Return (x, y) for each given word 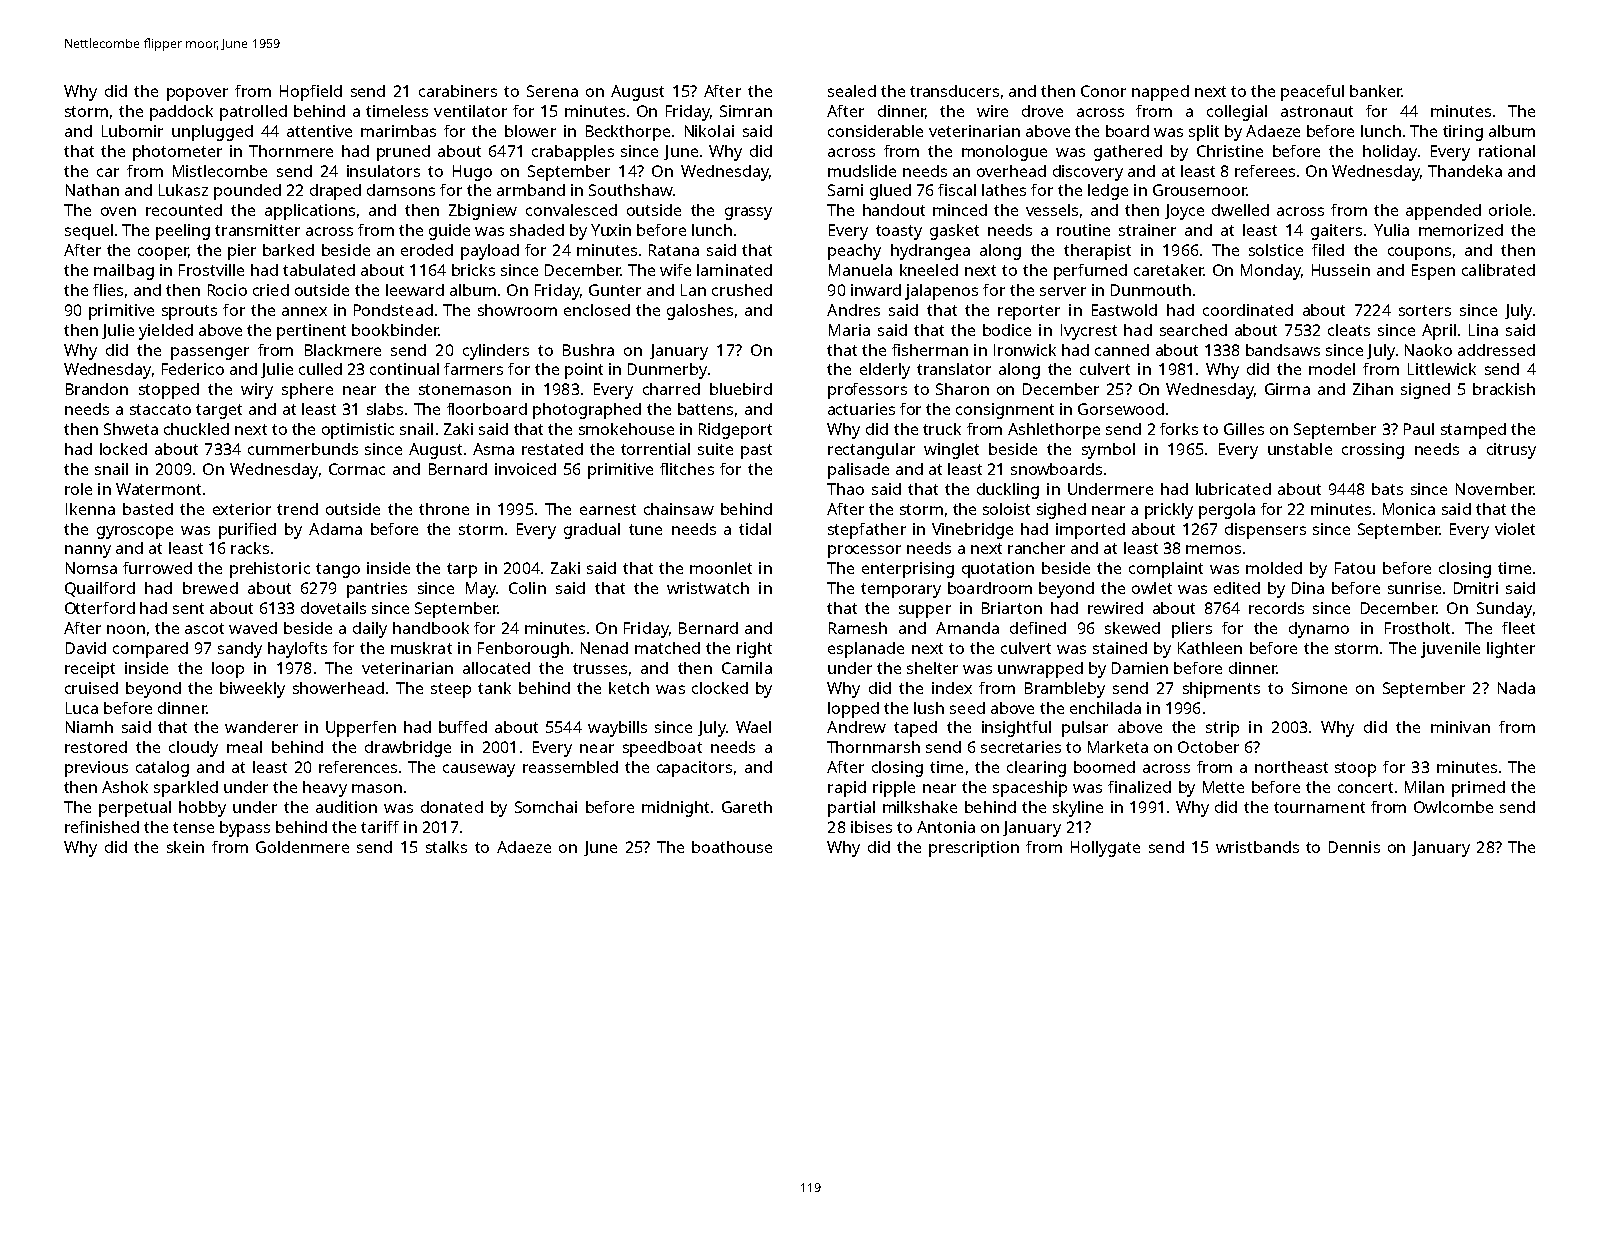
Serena (552, 91)
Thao (845, 489)
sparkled (186, 789)
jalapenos (941, 292)
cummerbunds (303, 449)
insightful (1016, 729)
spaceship (1030, 789)
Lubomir (132, 131)
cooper (163, 253)
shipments (1221, 690)
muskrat (421, 648)
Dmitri (1476, 588)
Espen (1433, 272)
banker (1376, 91)
